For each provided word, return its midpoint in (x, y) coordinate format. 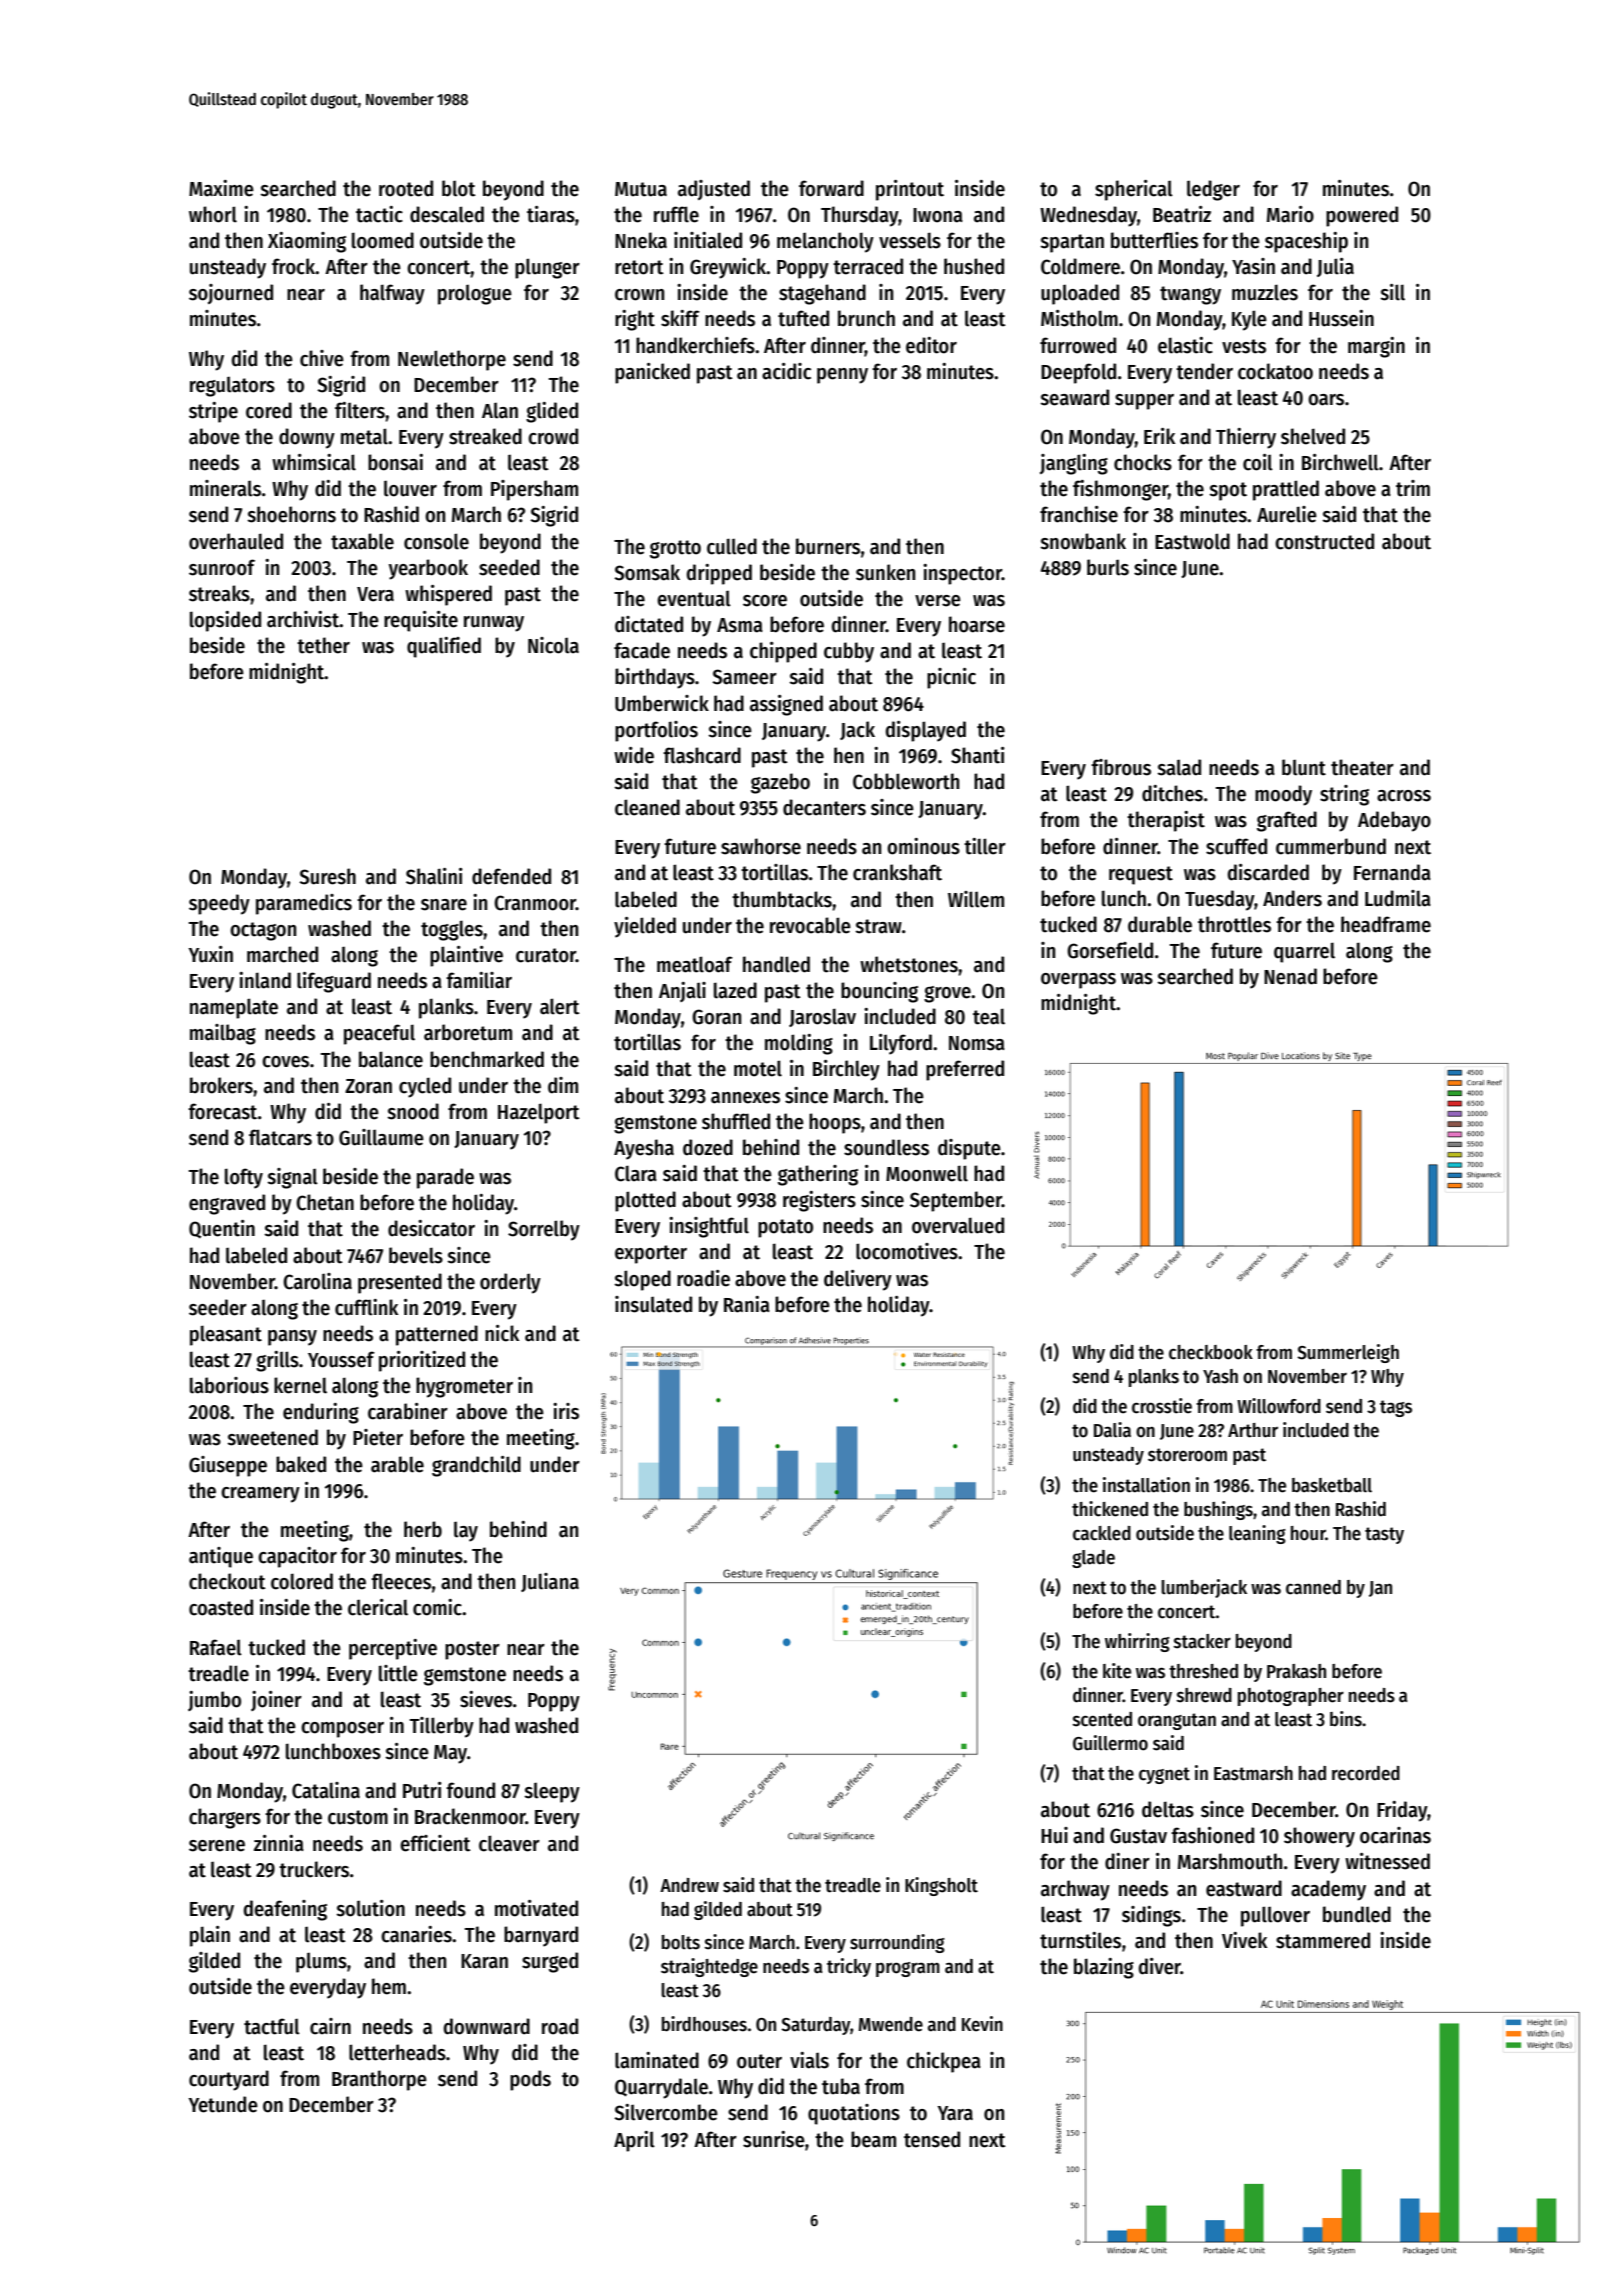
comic (437, 1607)
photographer (1291, 1697)
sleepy (552, 1793)
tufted (803, 318)
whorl (213, 214)
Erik (1159, 436)
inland (265, 980)
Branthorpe (379, 2080)
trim (1413, 488)
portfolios (656, 731)
